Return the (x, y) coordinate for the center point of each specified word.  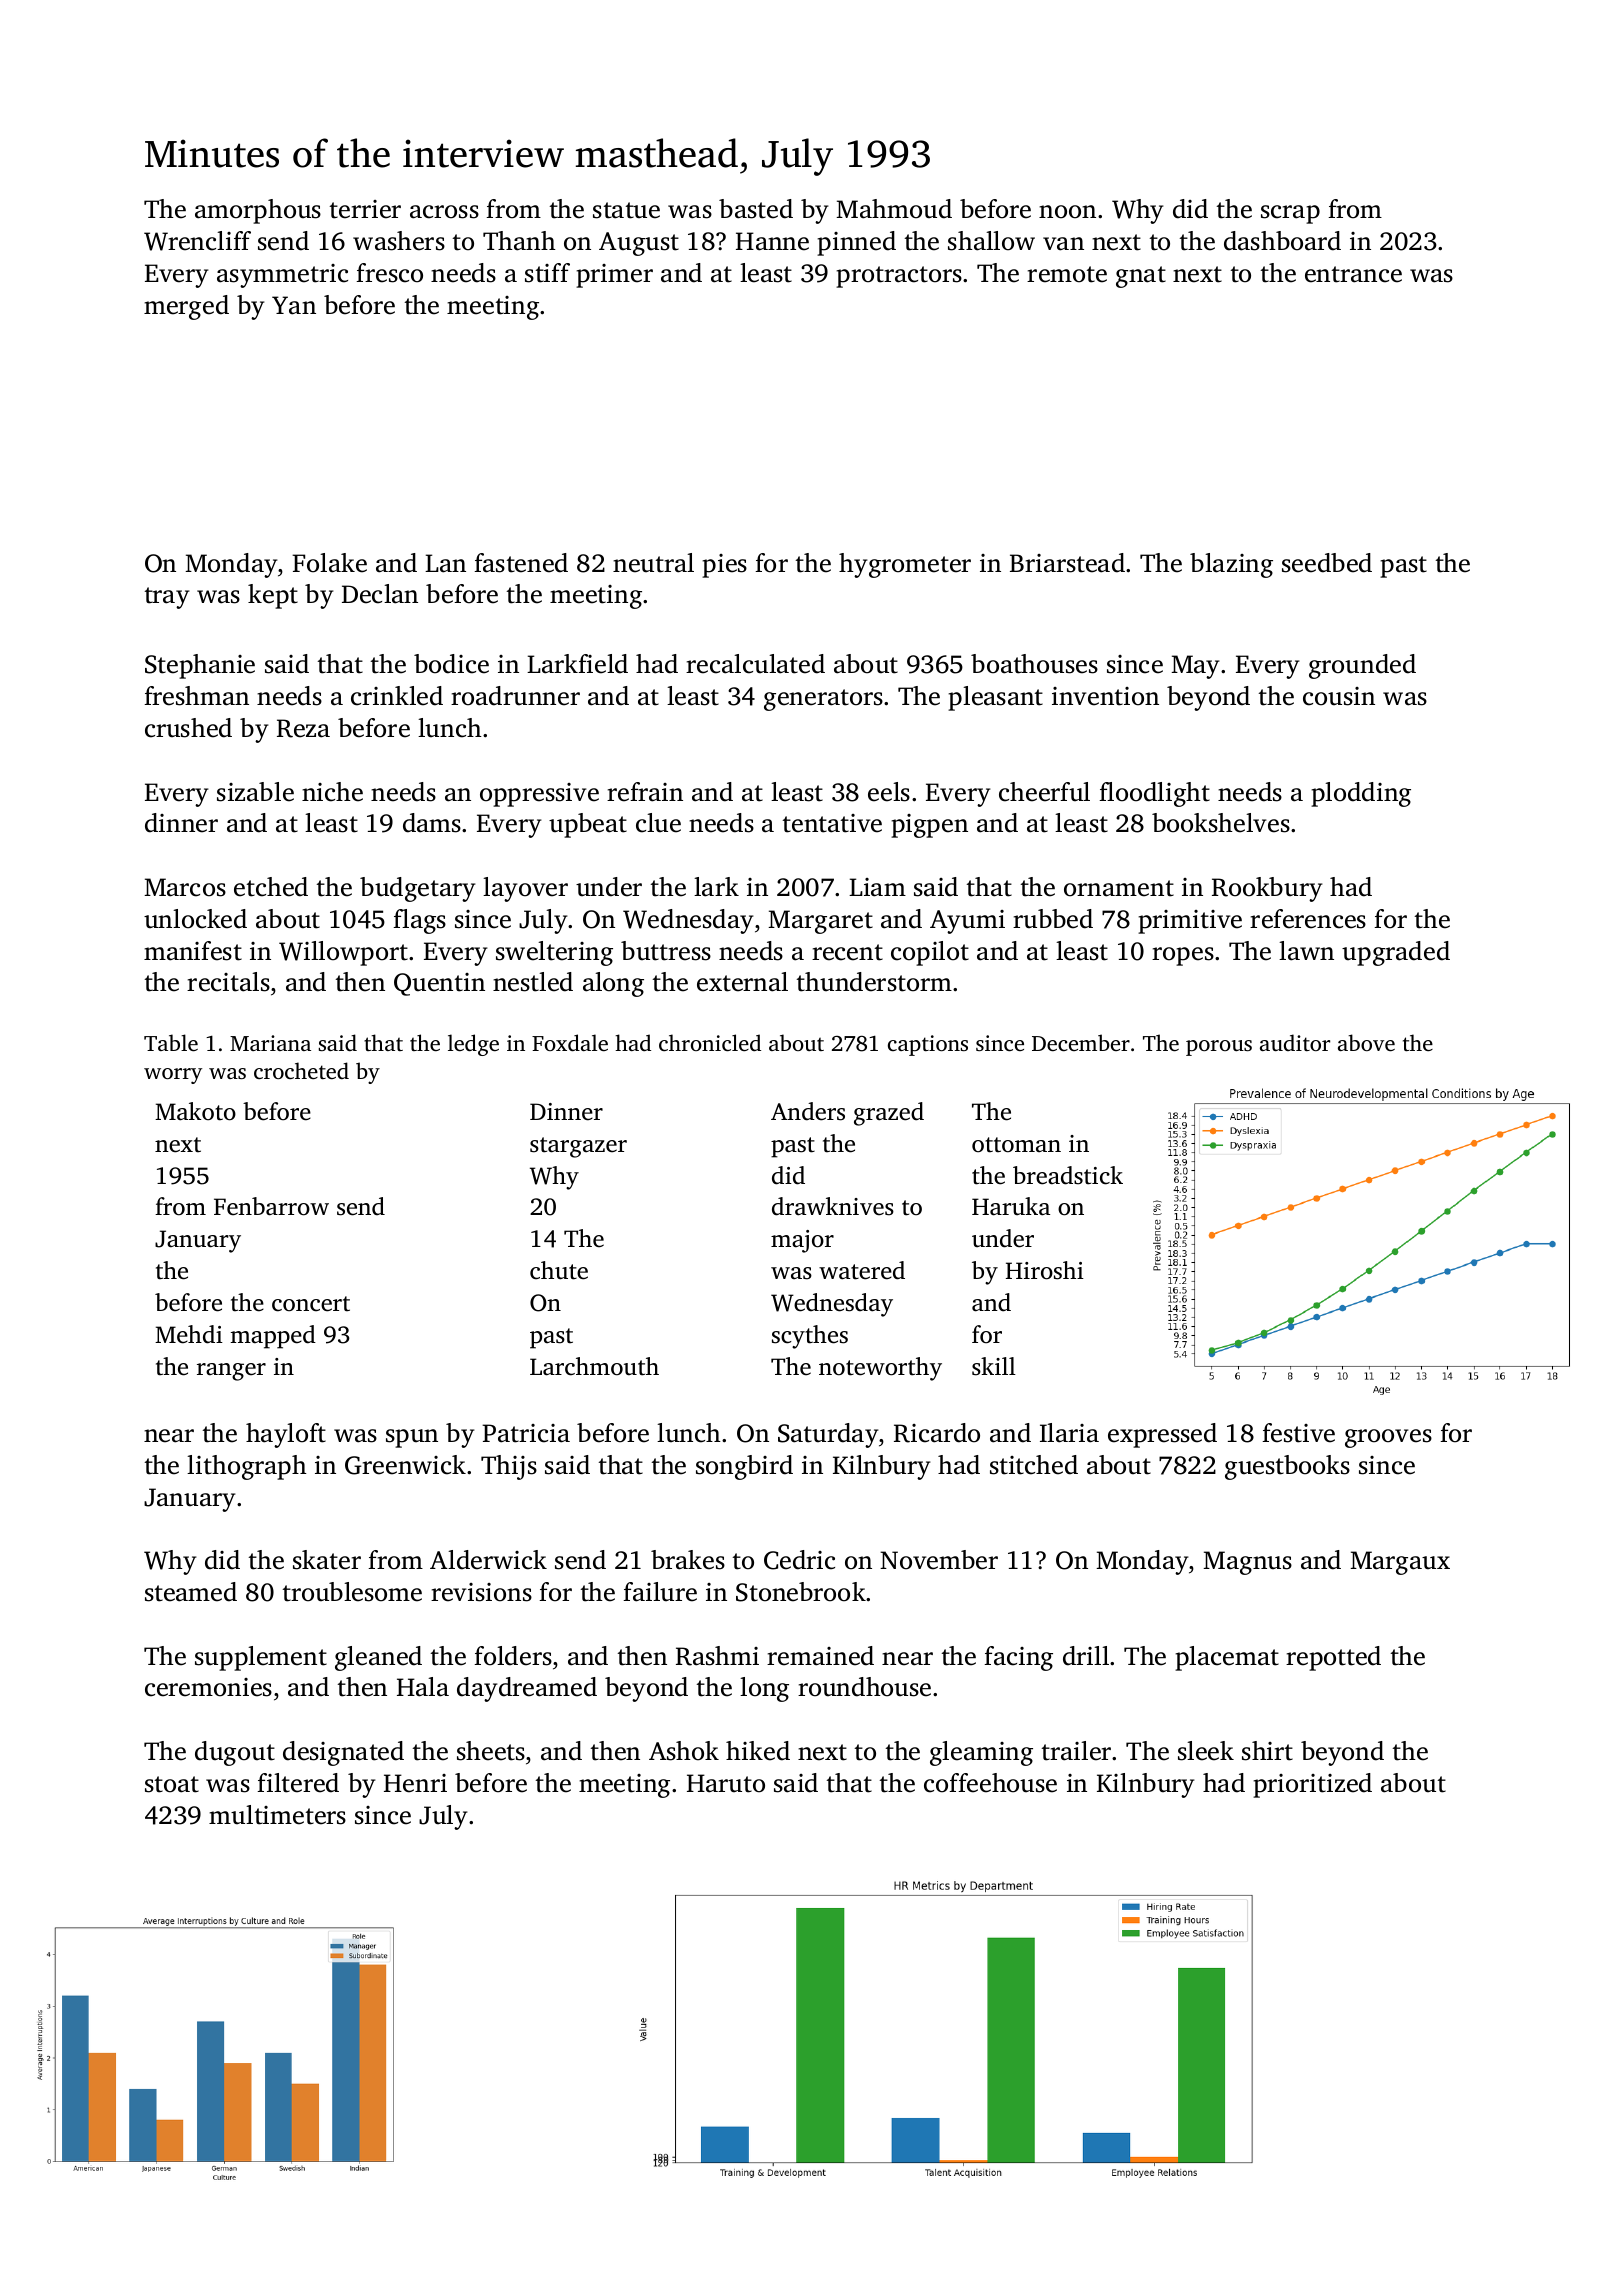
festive (1298, 1433)
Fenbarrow (271, 1206)
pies (724, 566)
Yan (294, 305)
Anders (808, 1111)
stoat (172, 1784)
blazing (1231, 565)
